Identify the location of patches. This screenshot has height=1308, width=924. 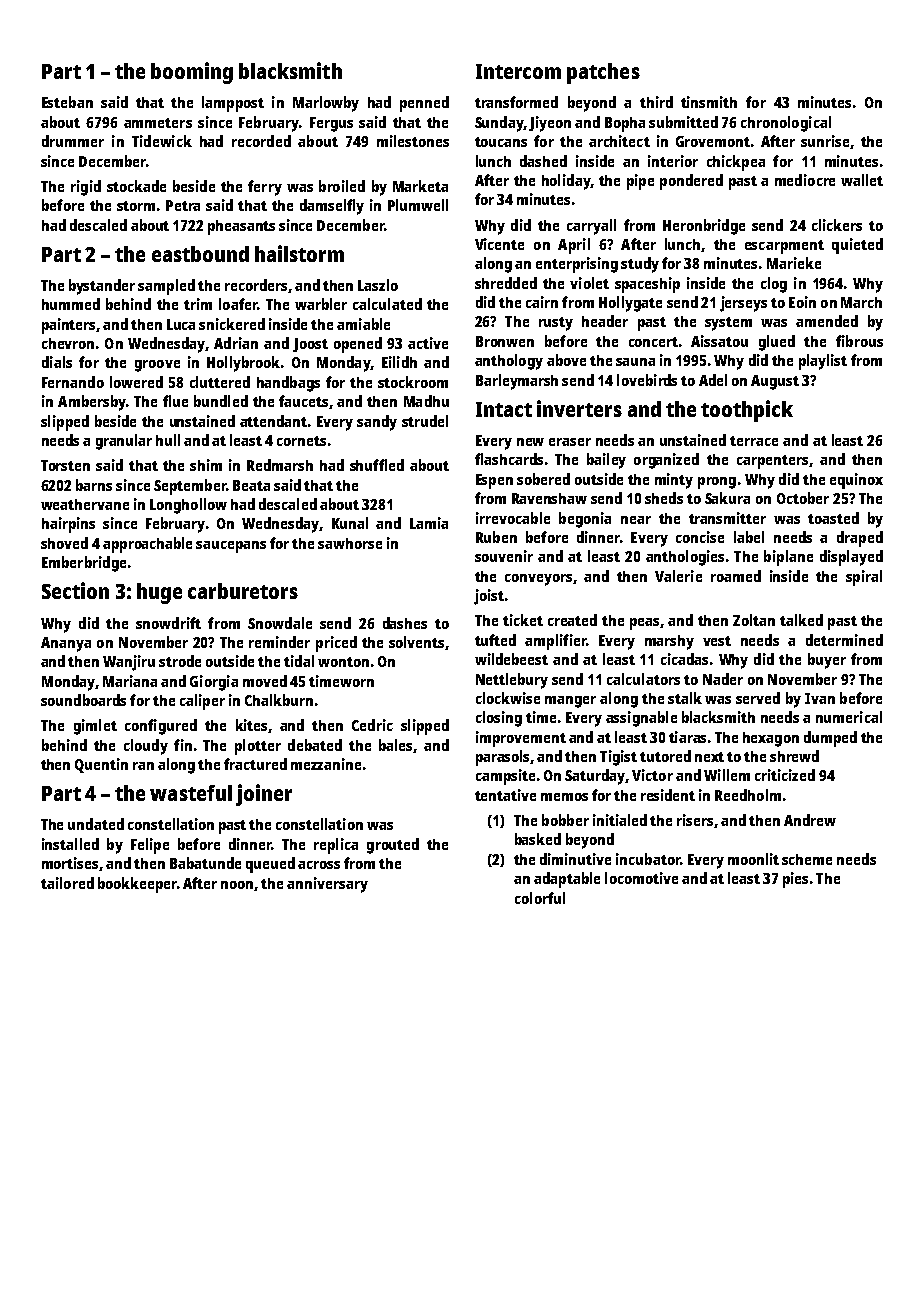
(603, 73).
